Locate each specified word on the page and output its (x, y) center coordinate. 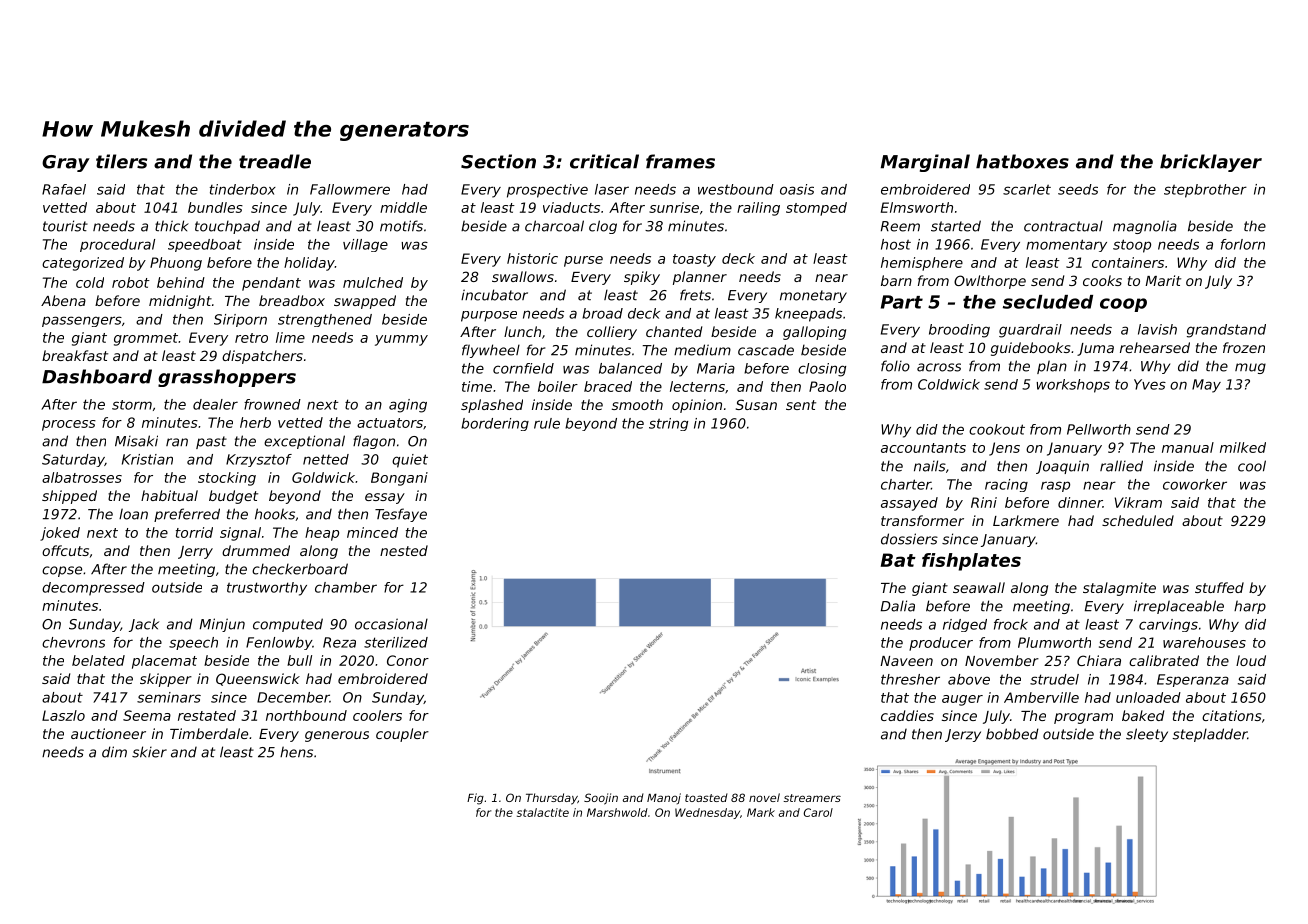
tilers (121, 161)
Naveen (906, 661)
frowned (272, 404)
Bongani (399, 479)
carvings (1168, 625)
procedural (117, 245)
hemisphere (922, 264)
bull (299, 660)
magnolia (1145, 227)
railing (758, 209)
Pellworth (1099, 429)
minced (372, 532)
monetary (813, 296)
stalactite (543, 812)
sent (801, 405)
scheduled (1138, 520)
